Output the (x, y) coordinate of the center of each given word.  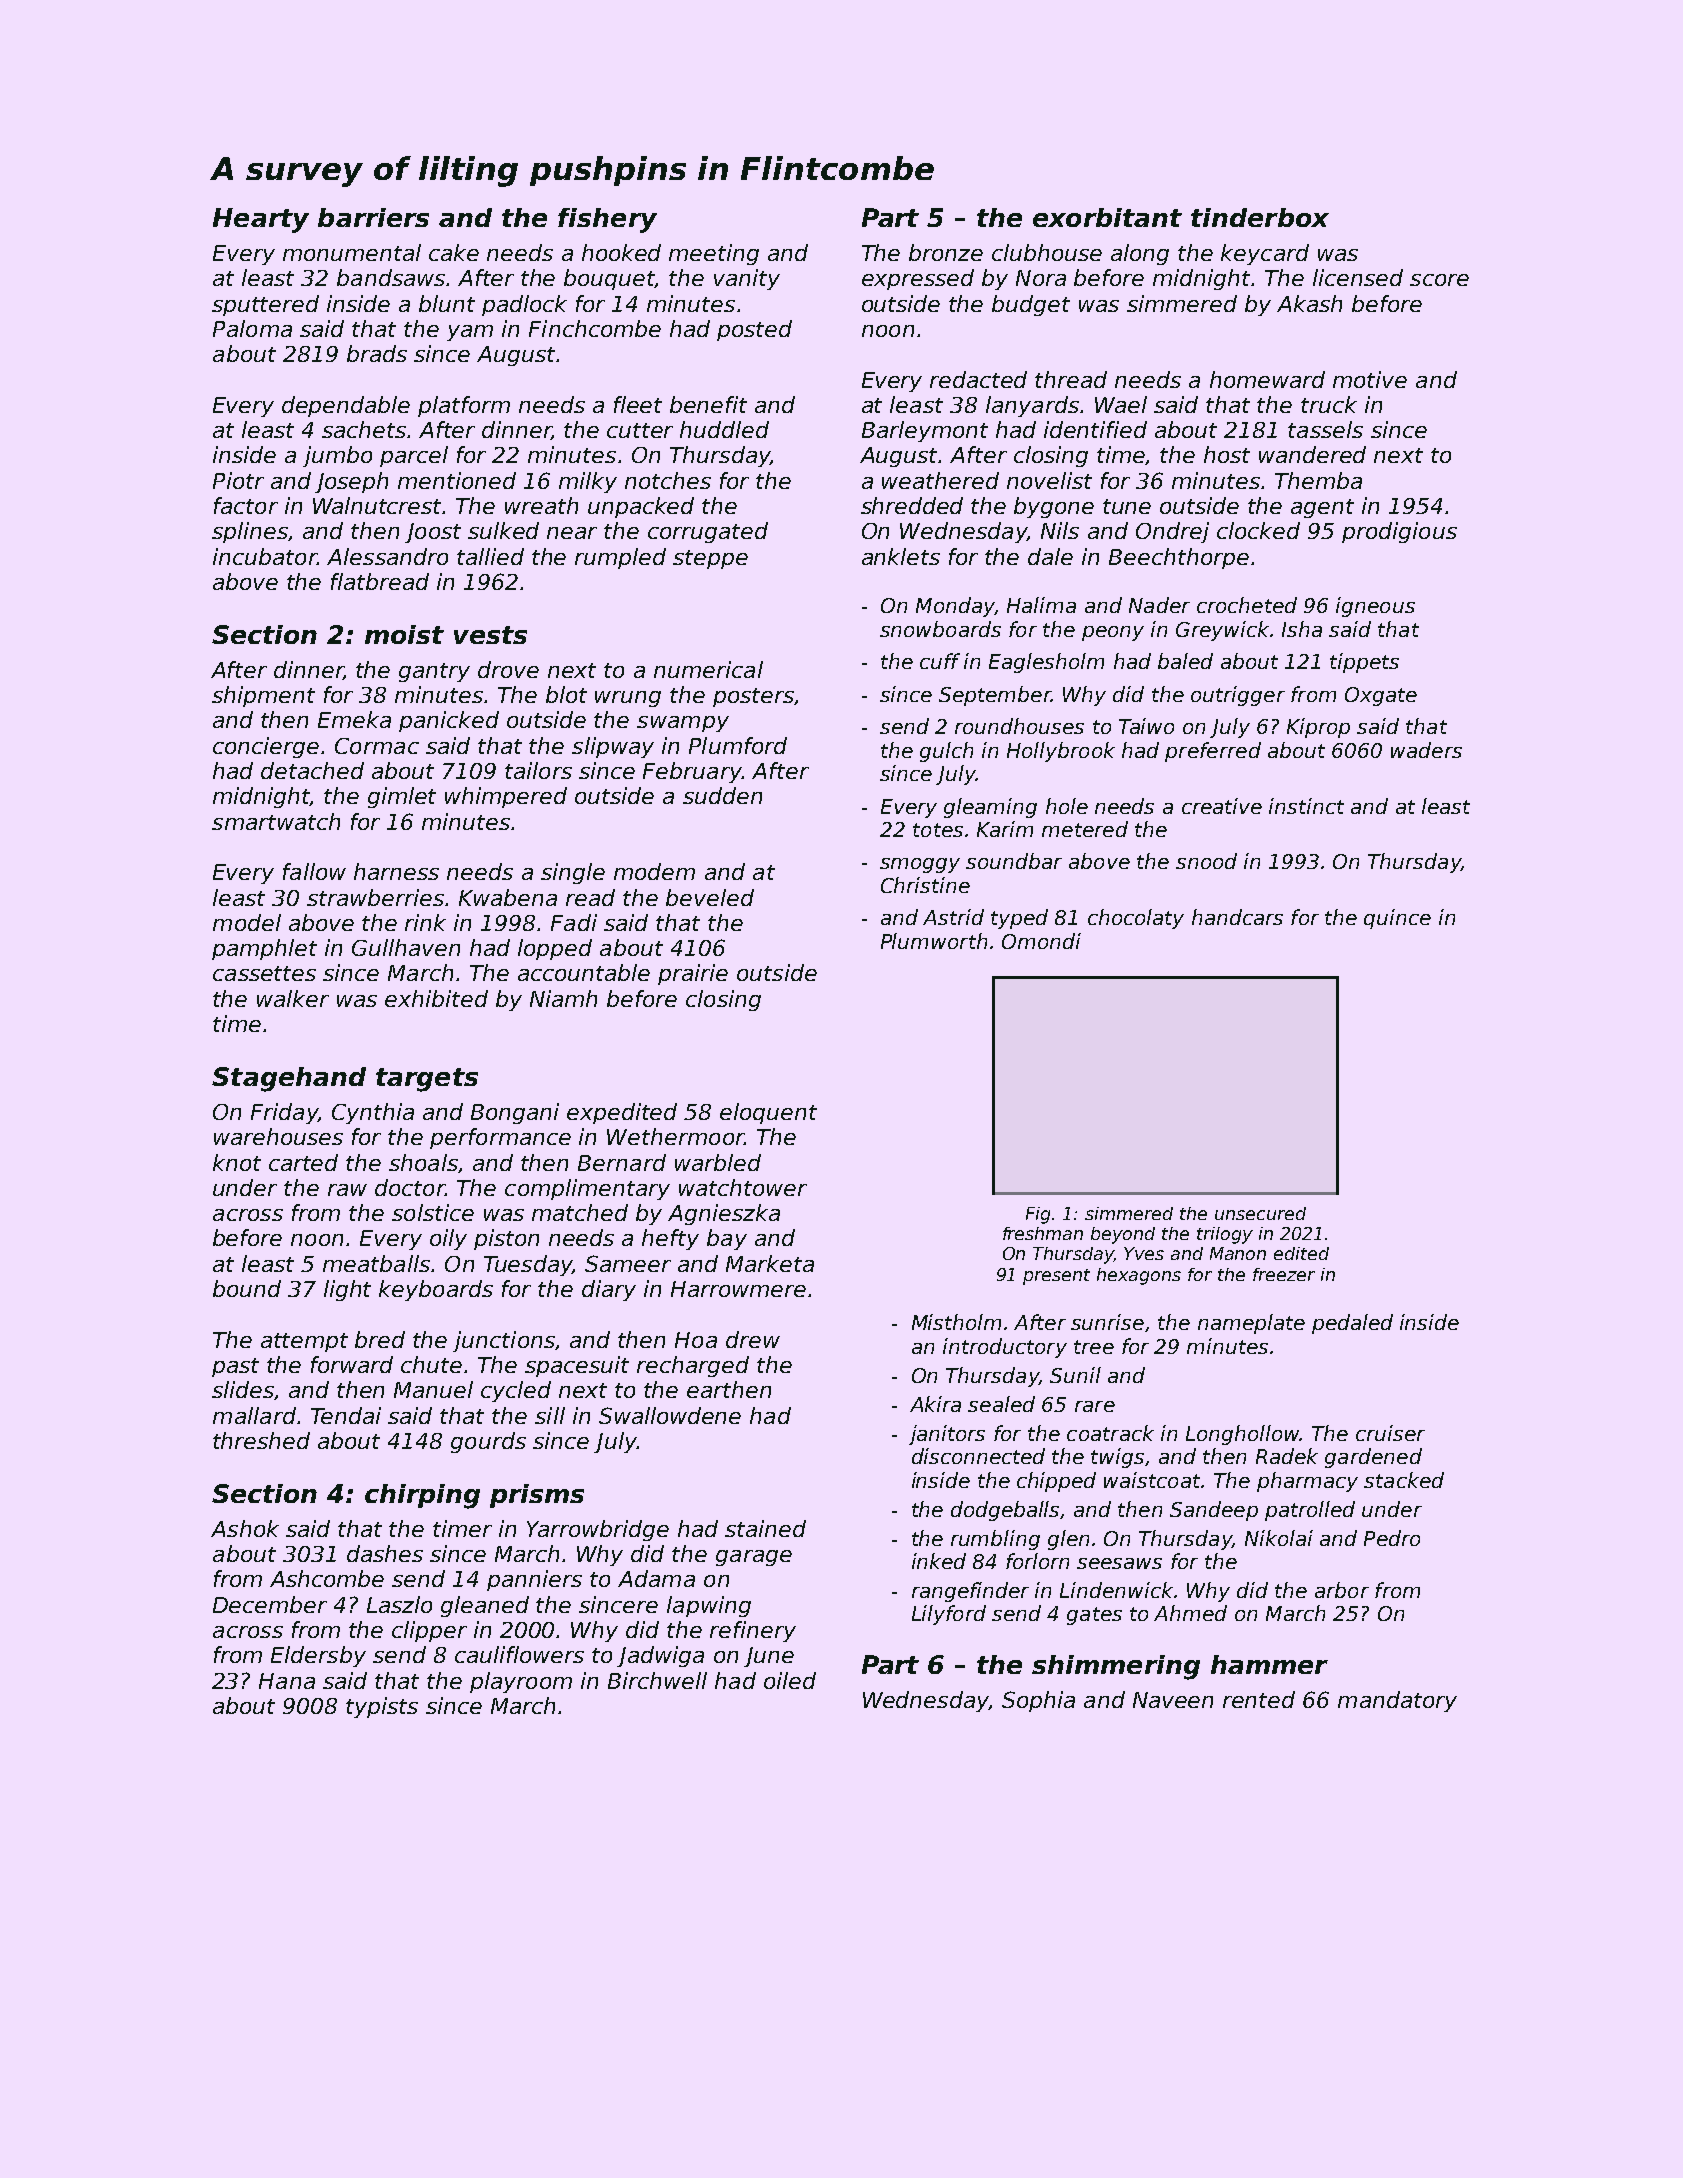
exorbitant (1107, 217)
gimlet (402, 797)
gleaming (990, 808)
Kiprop (1318, 728)
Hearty (261, 220)
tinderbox (1260, 217)
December (270, 1604)
